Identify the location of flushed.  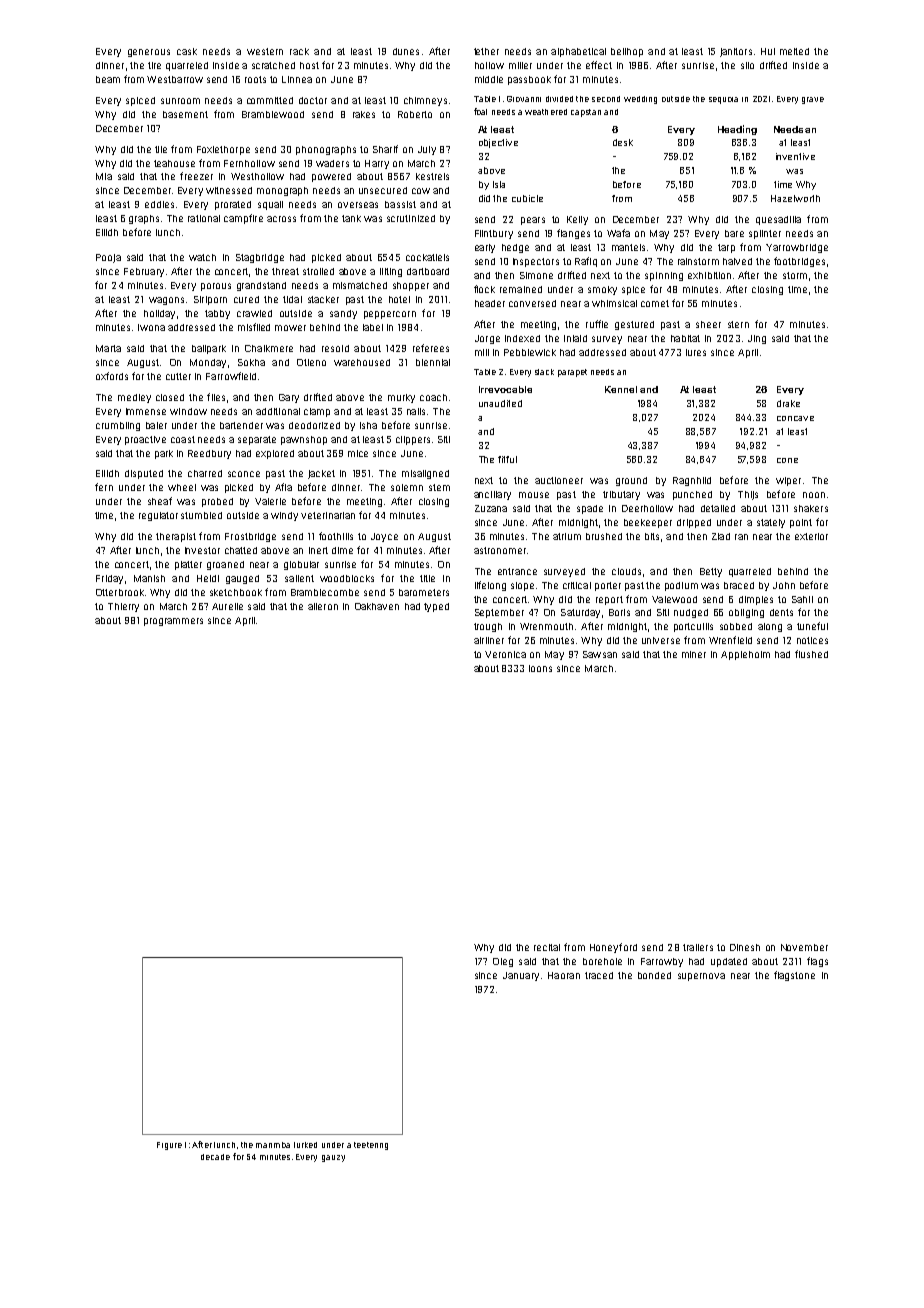
(811, 654).
